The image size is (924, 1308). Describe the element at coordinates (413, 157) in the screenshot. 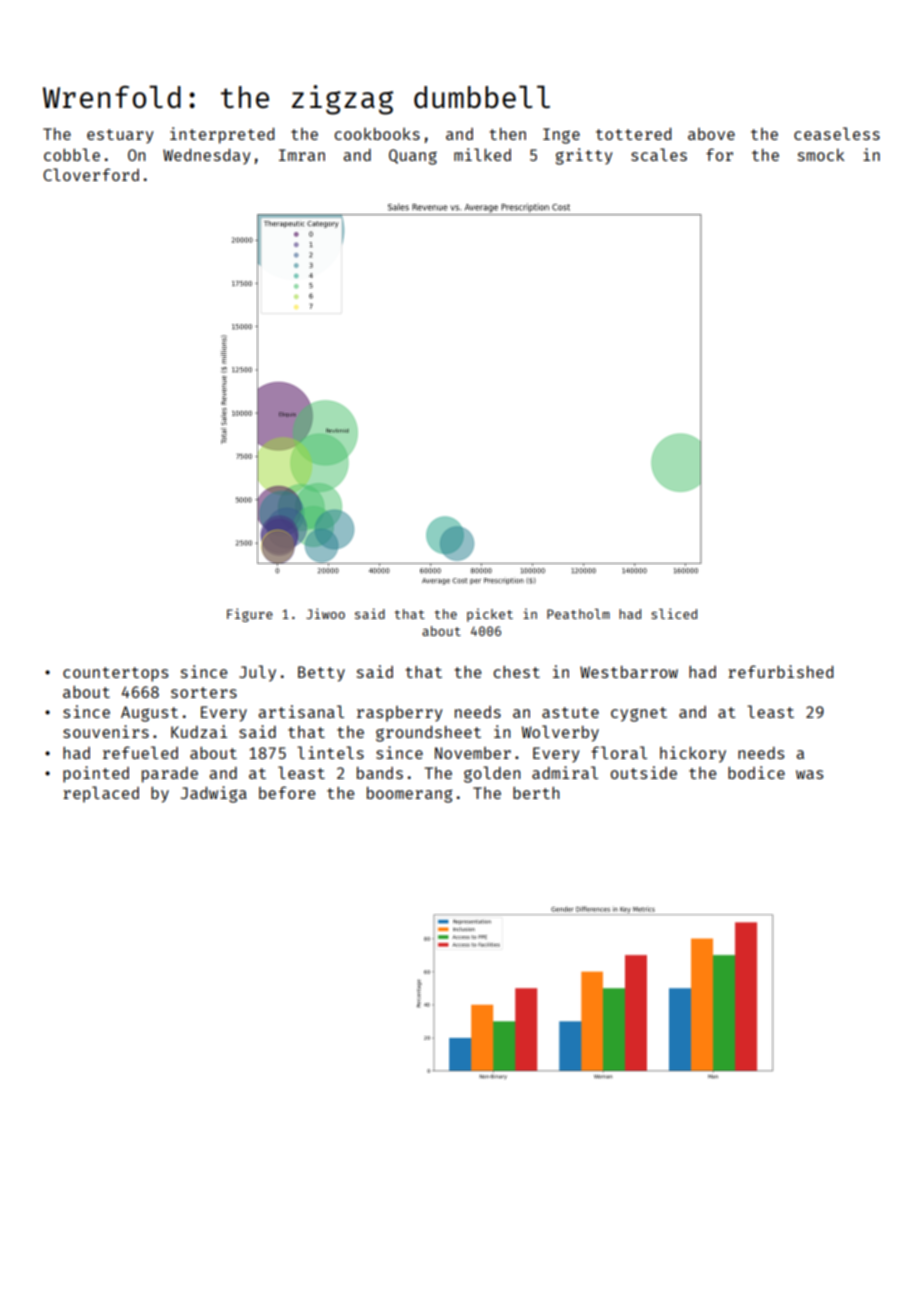

I see `Quang` at that location.
